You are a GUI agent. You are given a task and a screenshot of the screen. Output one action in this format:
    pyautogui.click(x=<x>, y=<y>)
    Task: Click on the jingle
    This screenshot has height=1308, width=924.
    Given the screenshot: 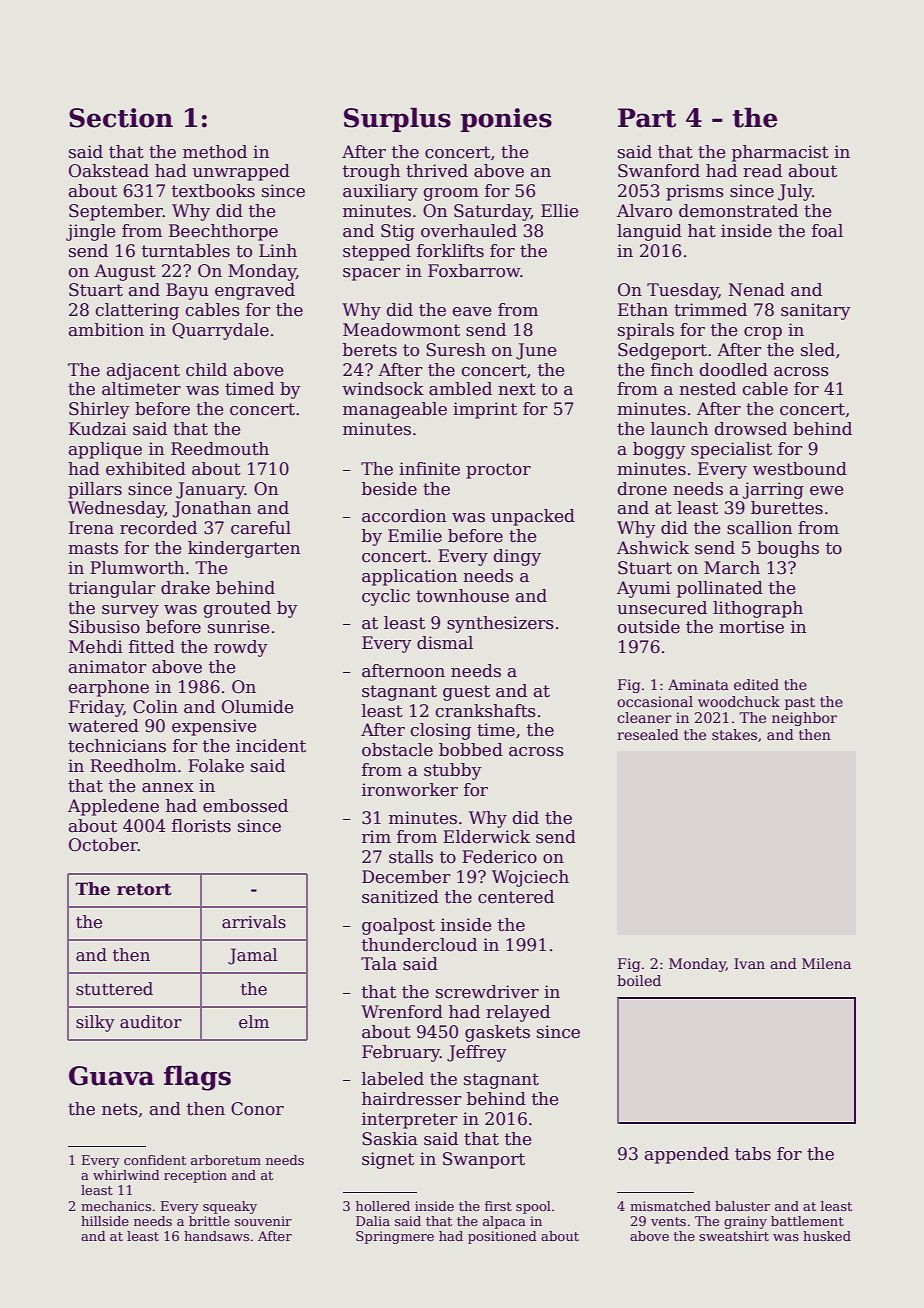 What is the action you would take?
    pyautogui.click(x=90, y=232)
